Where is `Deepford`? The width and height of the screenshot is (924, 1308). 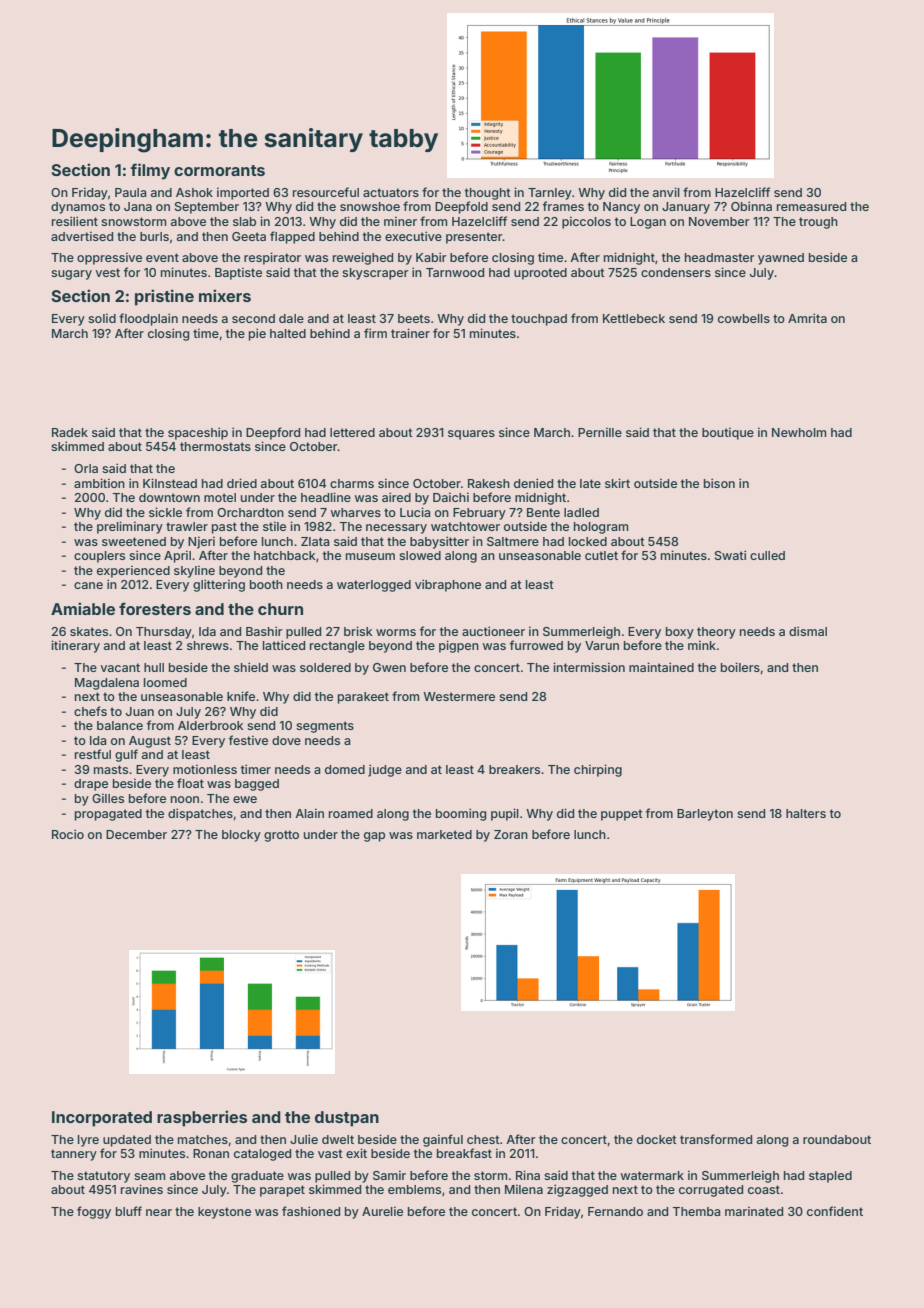
Deepford is located at coordinates (273, 433).
